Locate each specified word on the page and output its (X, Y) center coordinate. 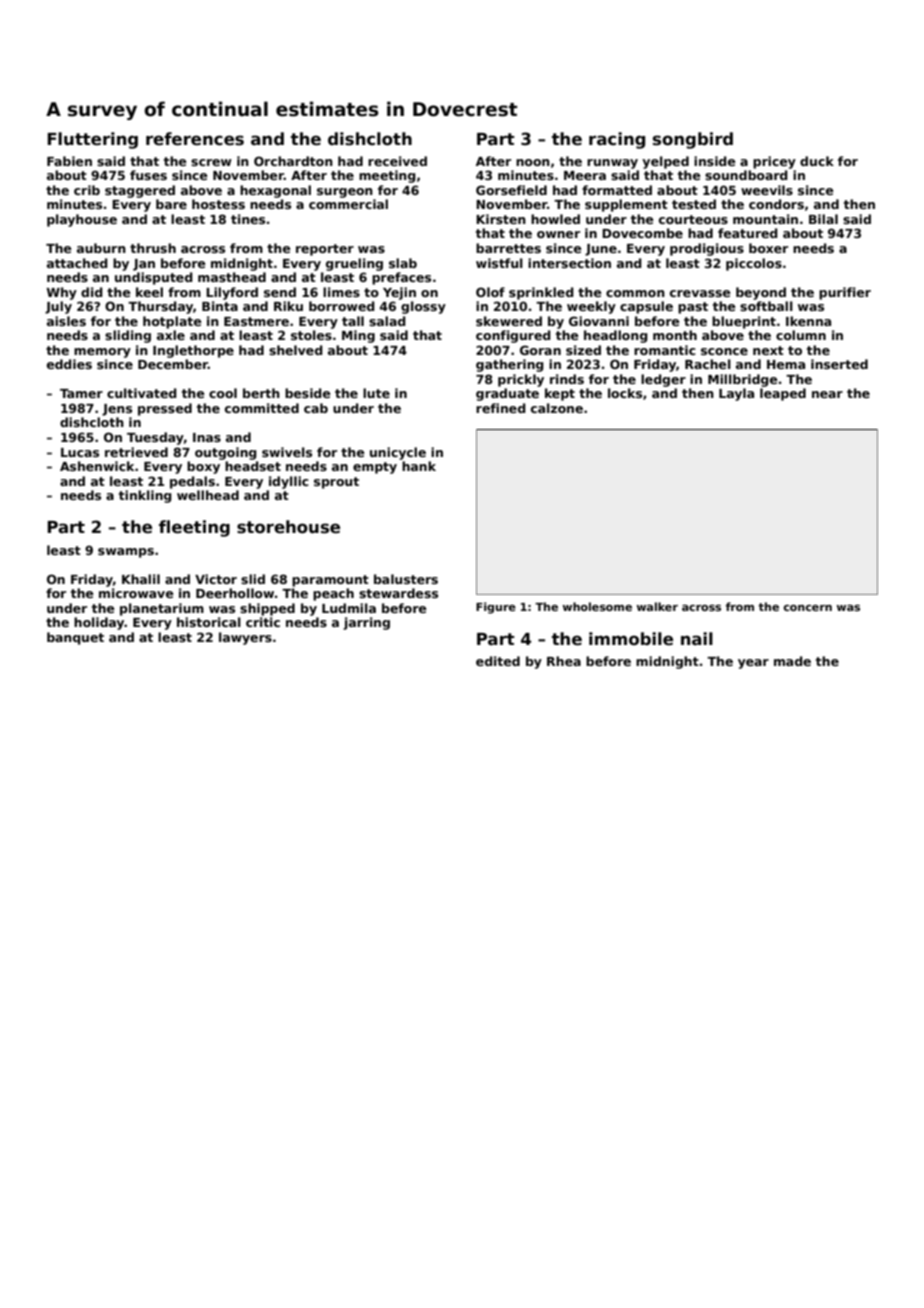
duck (817, 161)
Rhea (564, 661)
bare (171, 204)
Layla (736, 394)
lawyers (245, 638)
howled (555, 219)
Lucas (80, 452)
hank (419, 466)
